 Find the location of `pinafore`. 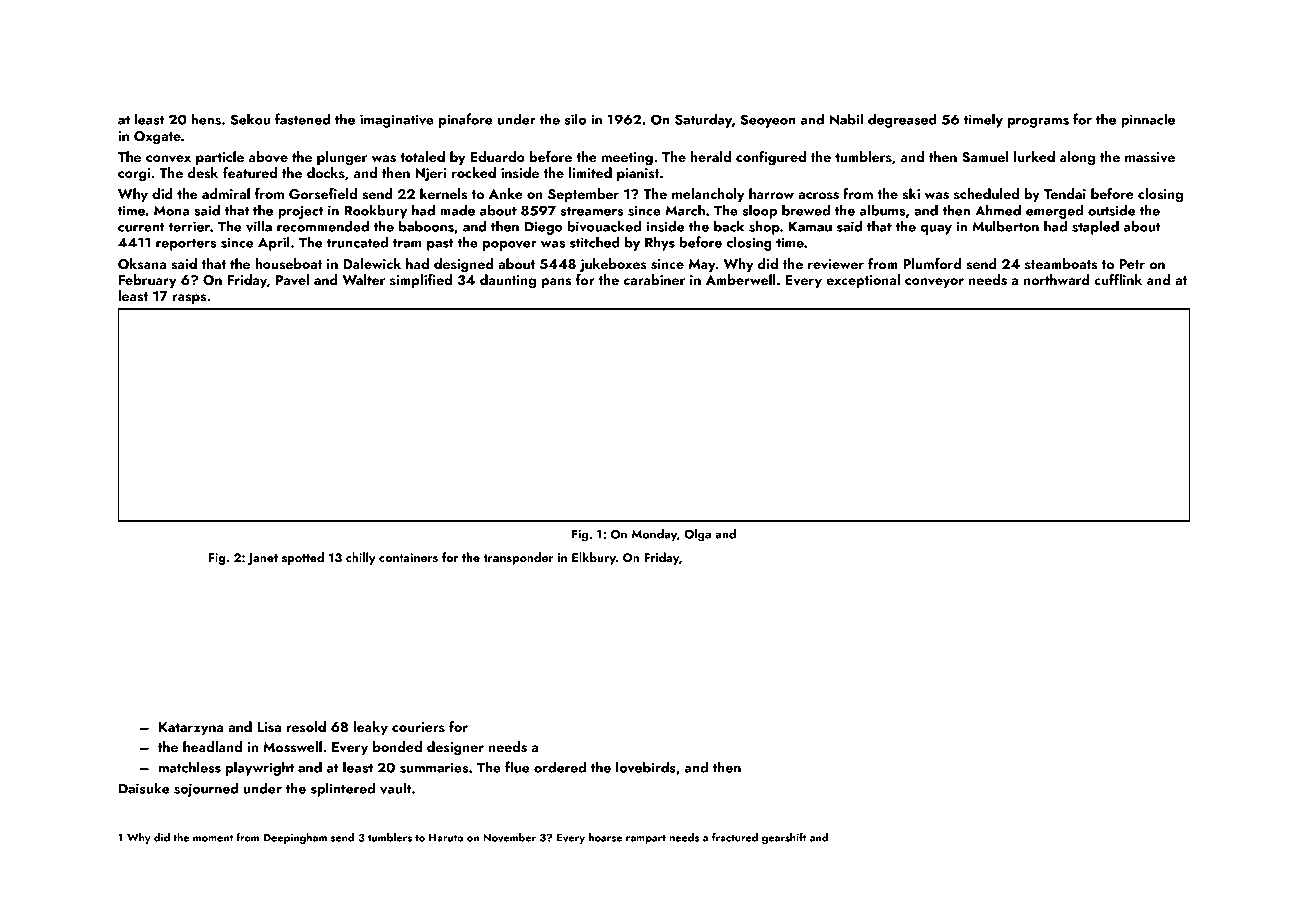

pinafore is located at coordinates (466, 120).
